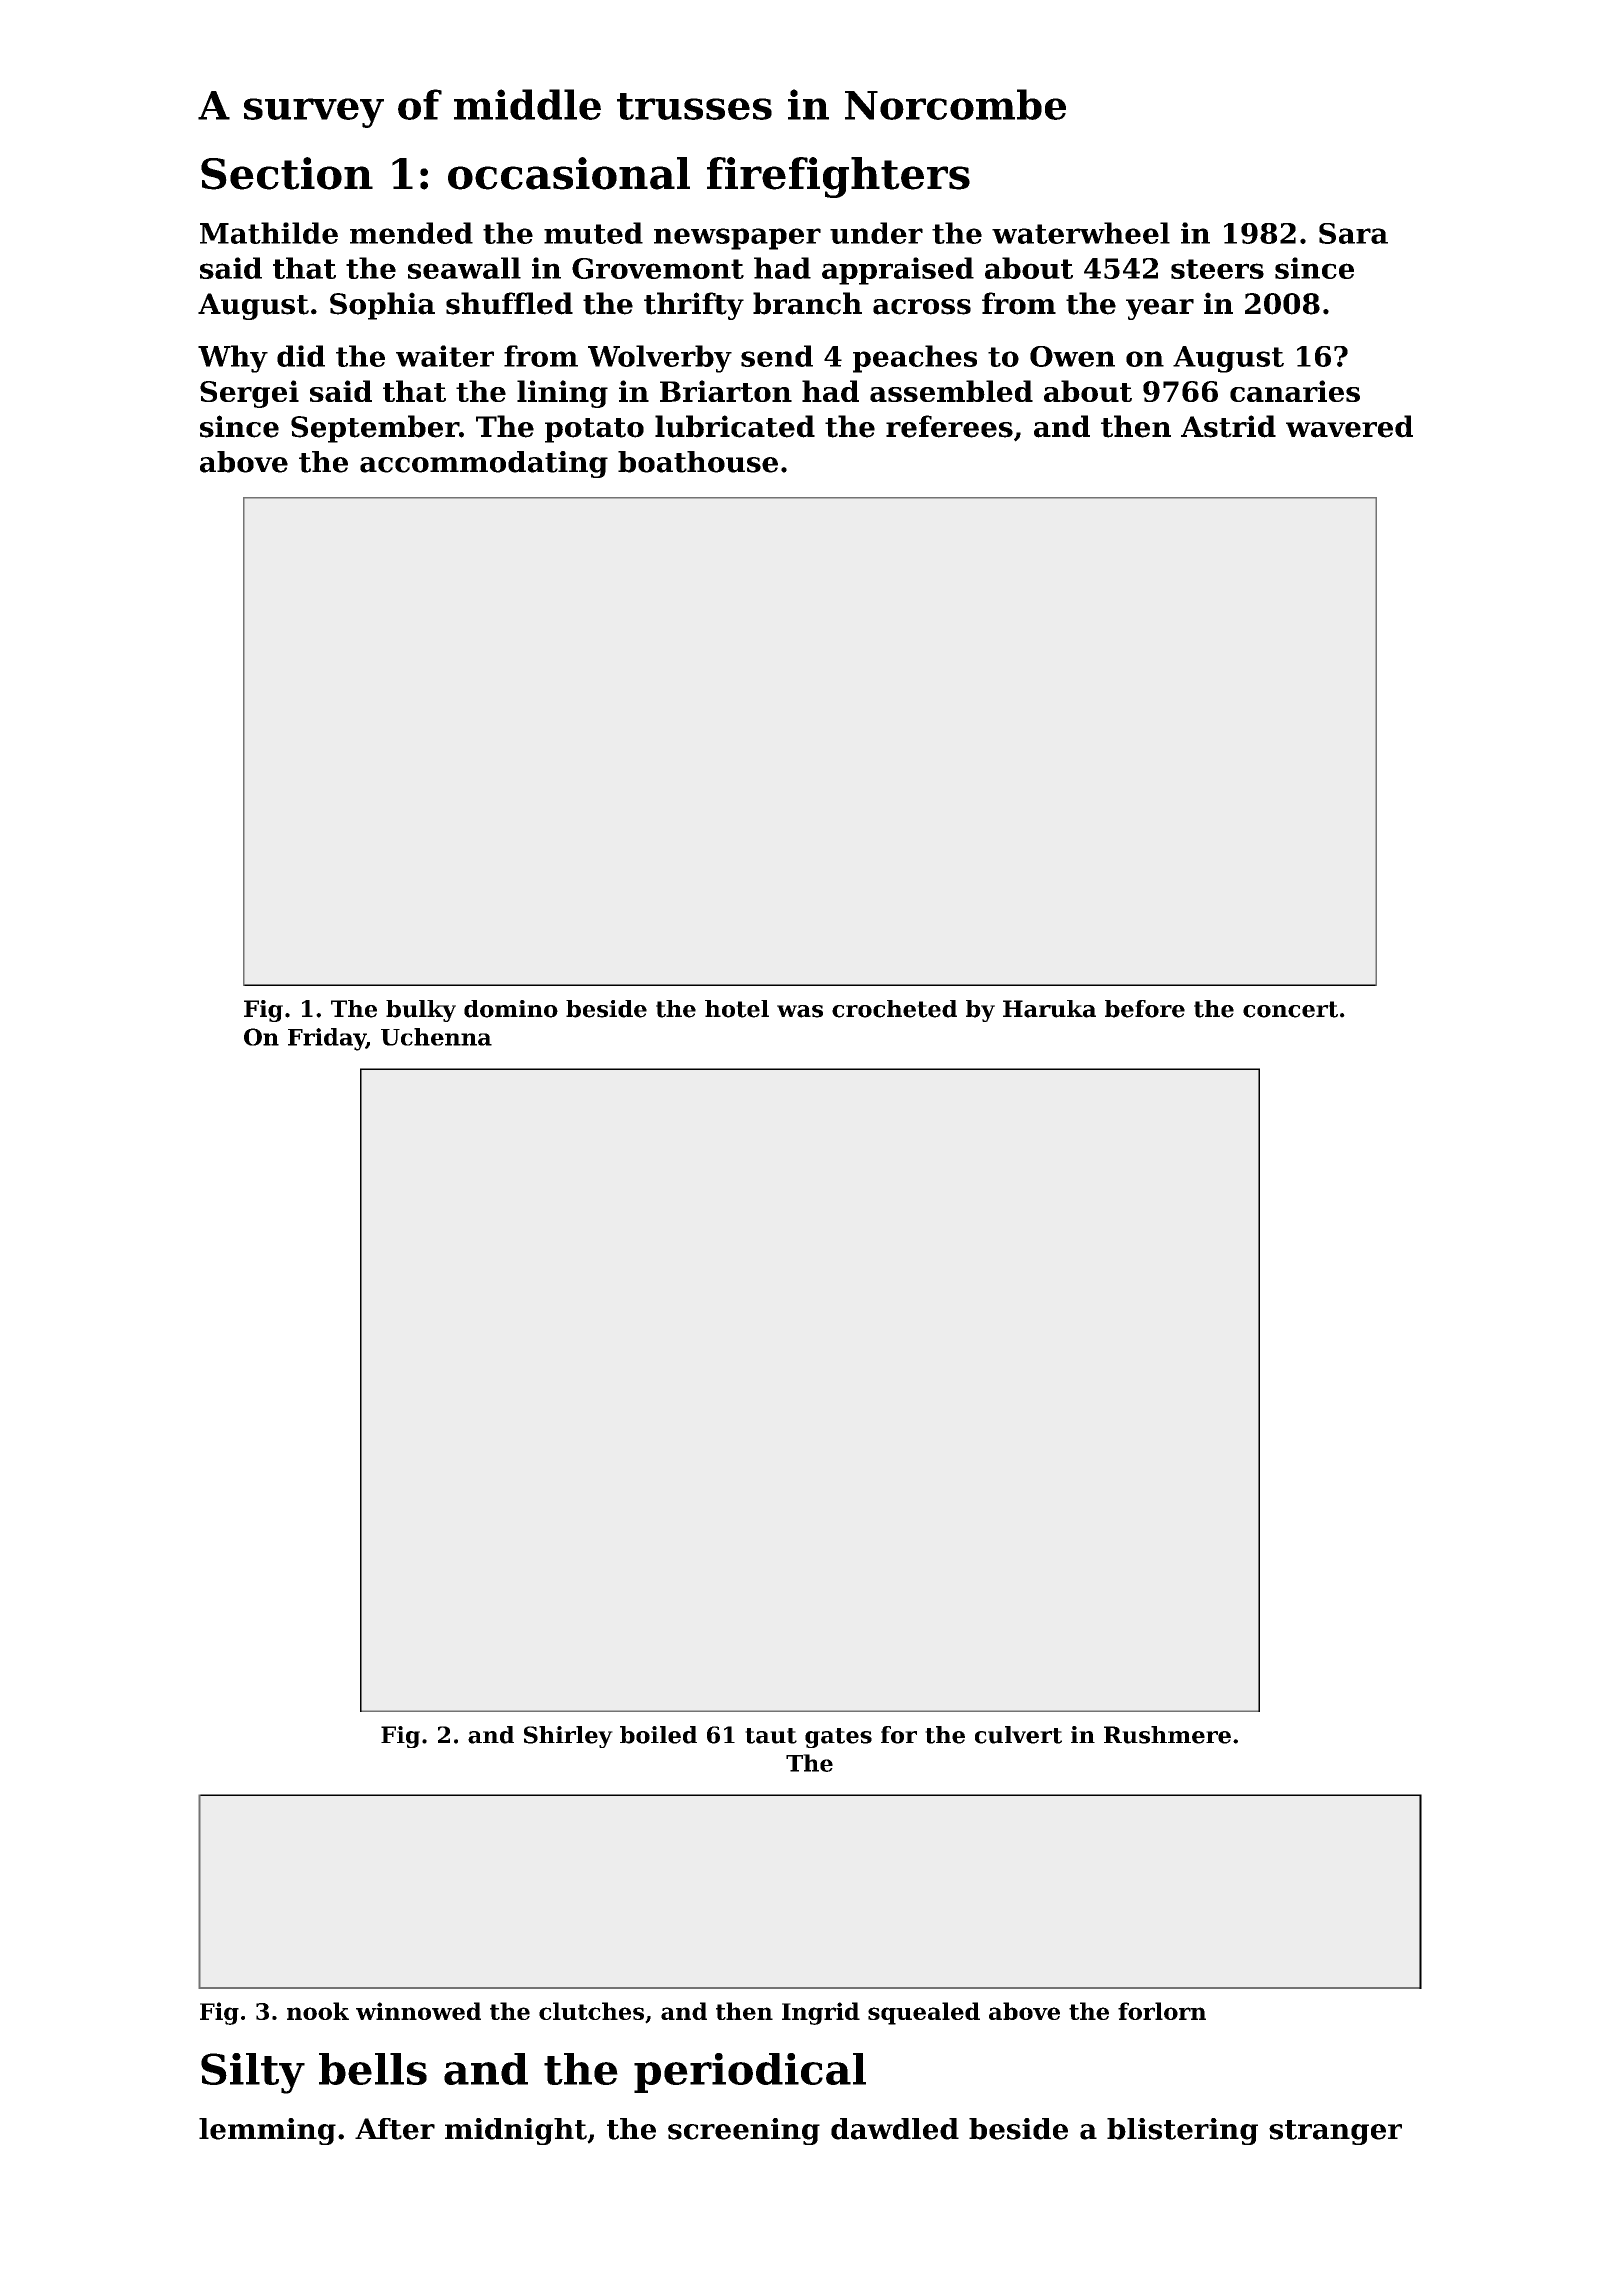 The height and width of the screenshot is (2292, 1620). What do you see at coordinates (1081, 233) in the screenshot?
I see `waterwheel` at bounding box center [1081, 233].
